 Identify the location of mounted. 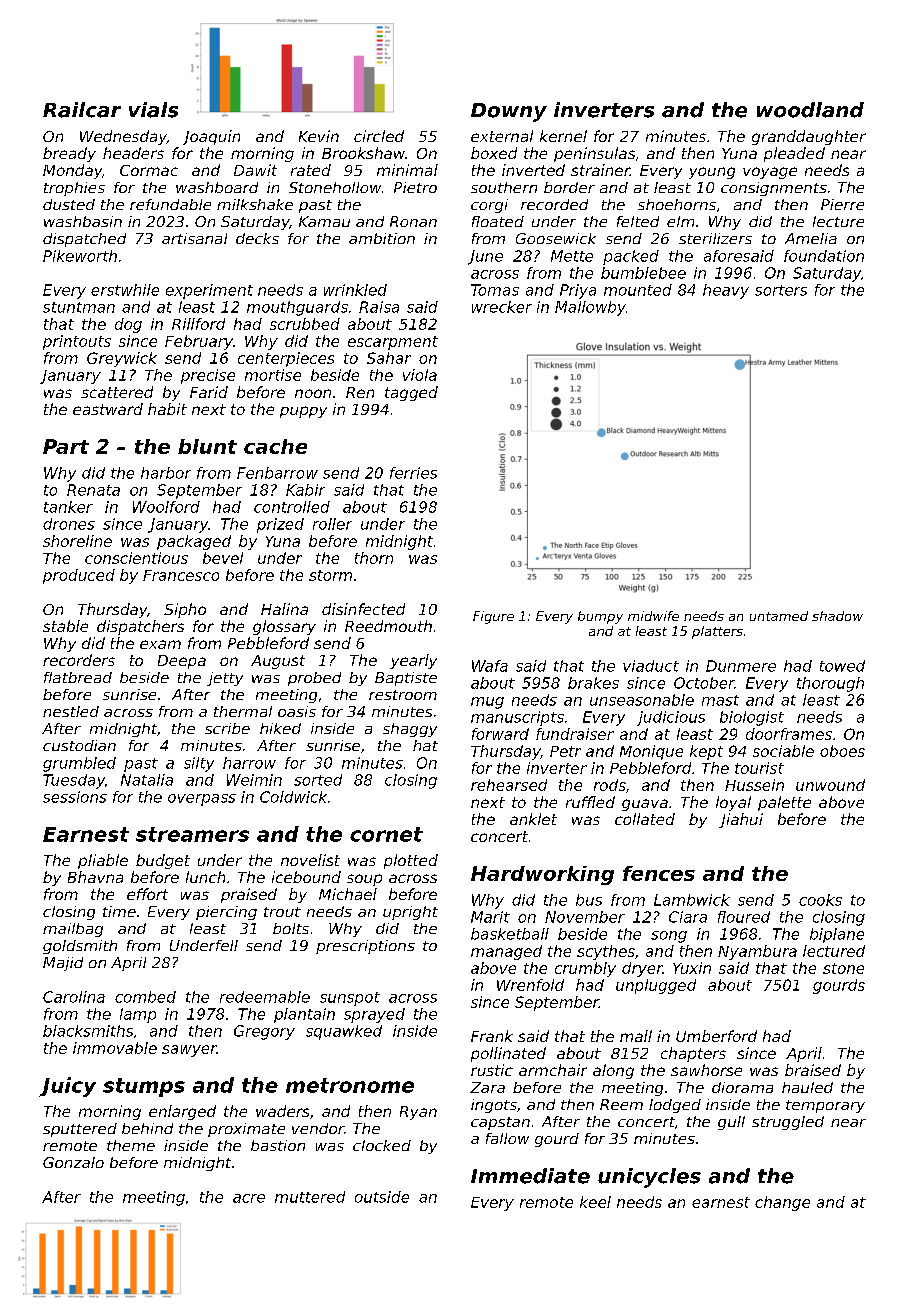
(638, 290).
